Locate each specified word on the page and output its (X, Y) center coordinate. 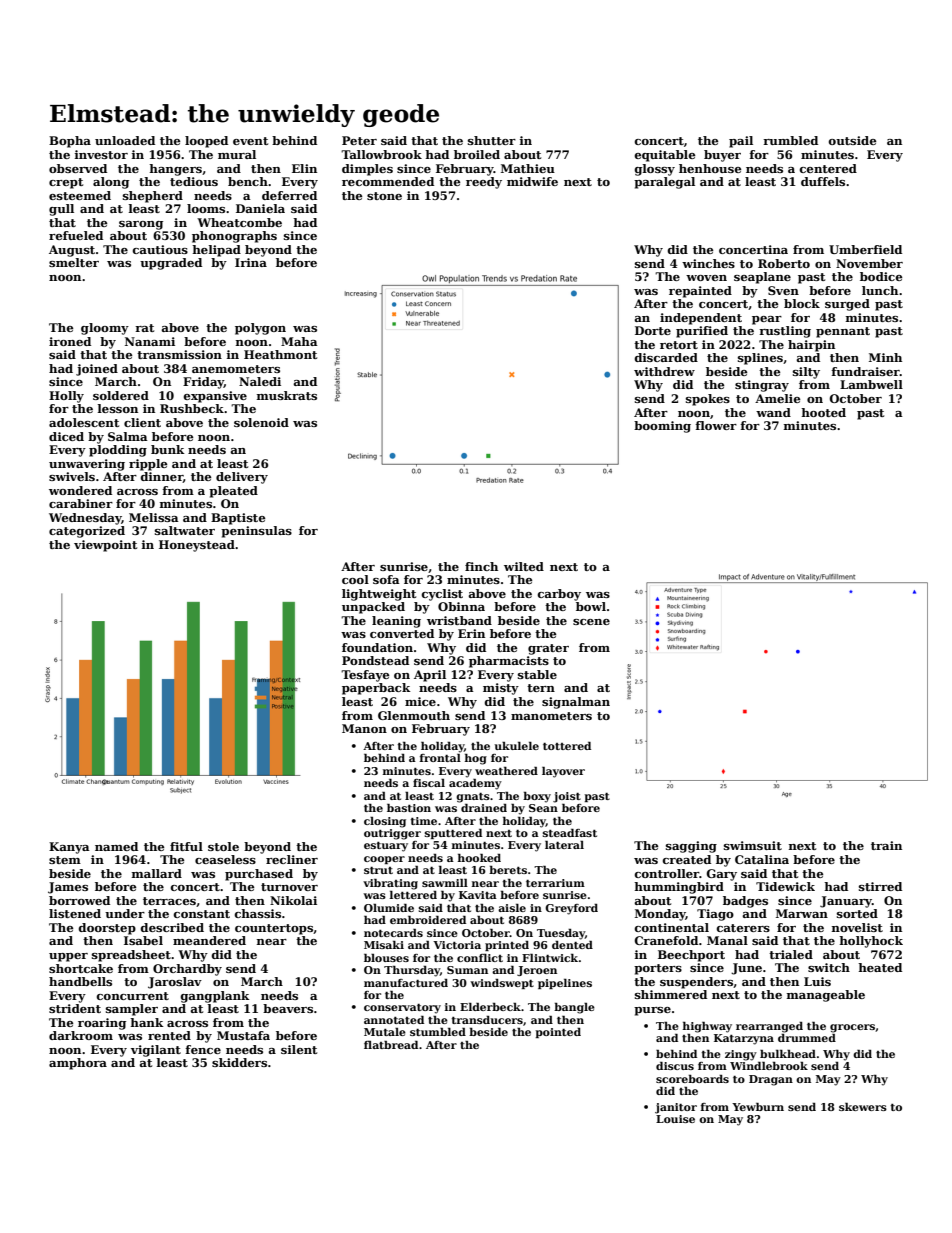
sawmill (445, 882)
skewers (863, 1106)
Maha (299, 341)
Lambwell (871, 384)
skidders (239, 1062)
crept (66, 183)
